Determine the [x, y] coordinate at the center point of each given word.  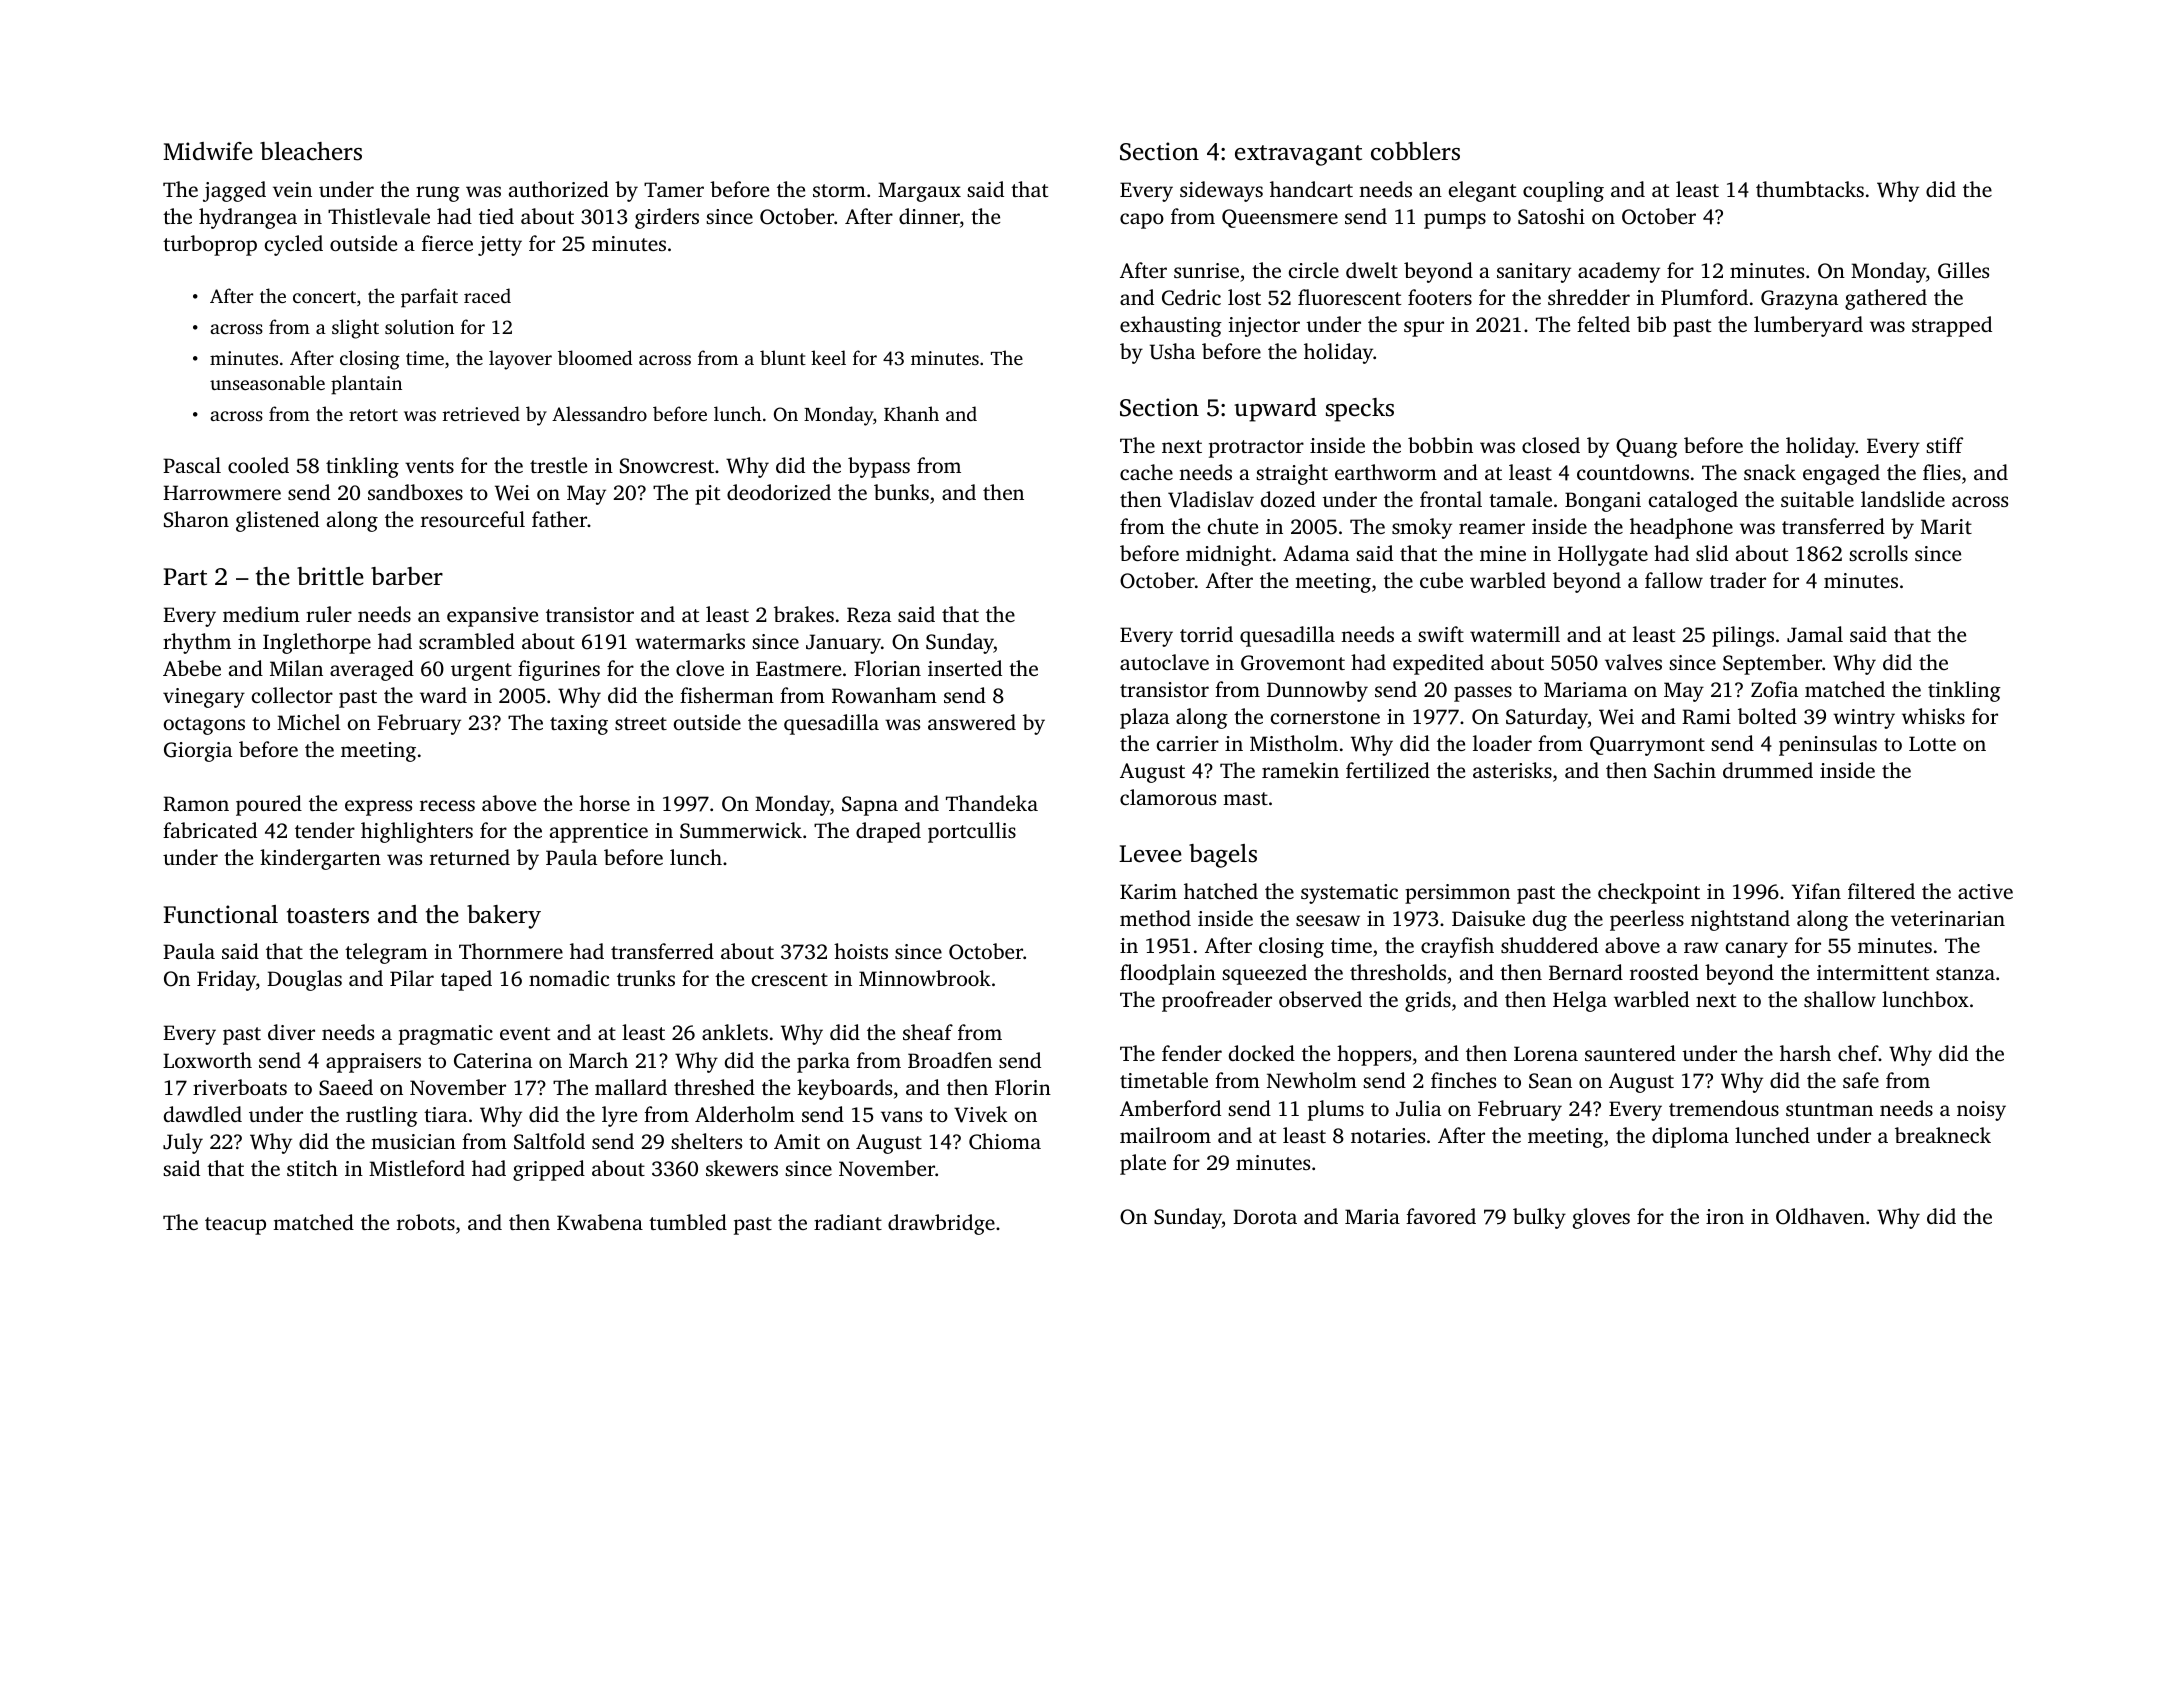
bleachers [311, 151]
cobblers [1415, 151]
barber [407, 576]
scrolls [1878, 553]
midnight [1228, 555]
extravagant [1298, 155]
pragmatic [446, 1035]
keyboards [844, 1089]
